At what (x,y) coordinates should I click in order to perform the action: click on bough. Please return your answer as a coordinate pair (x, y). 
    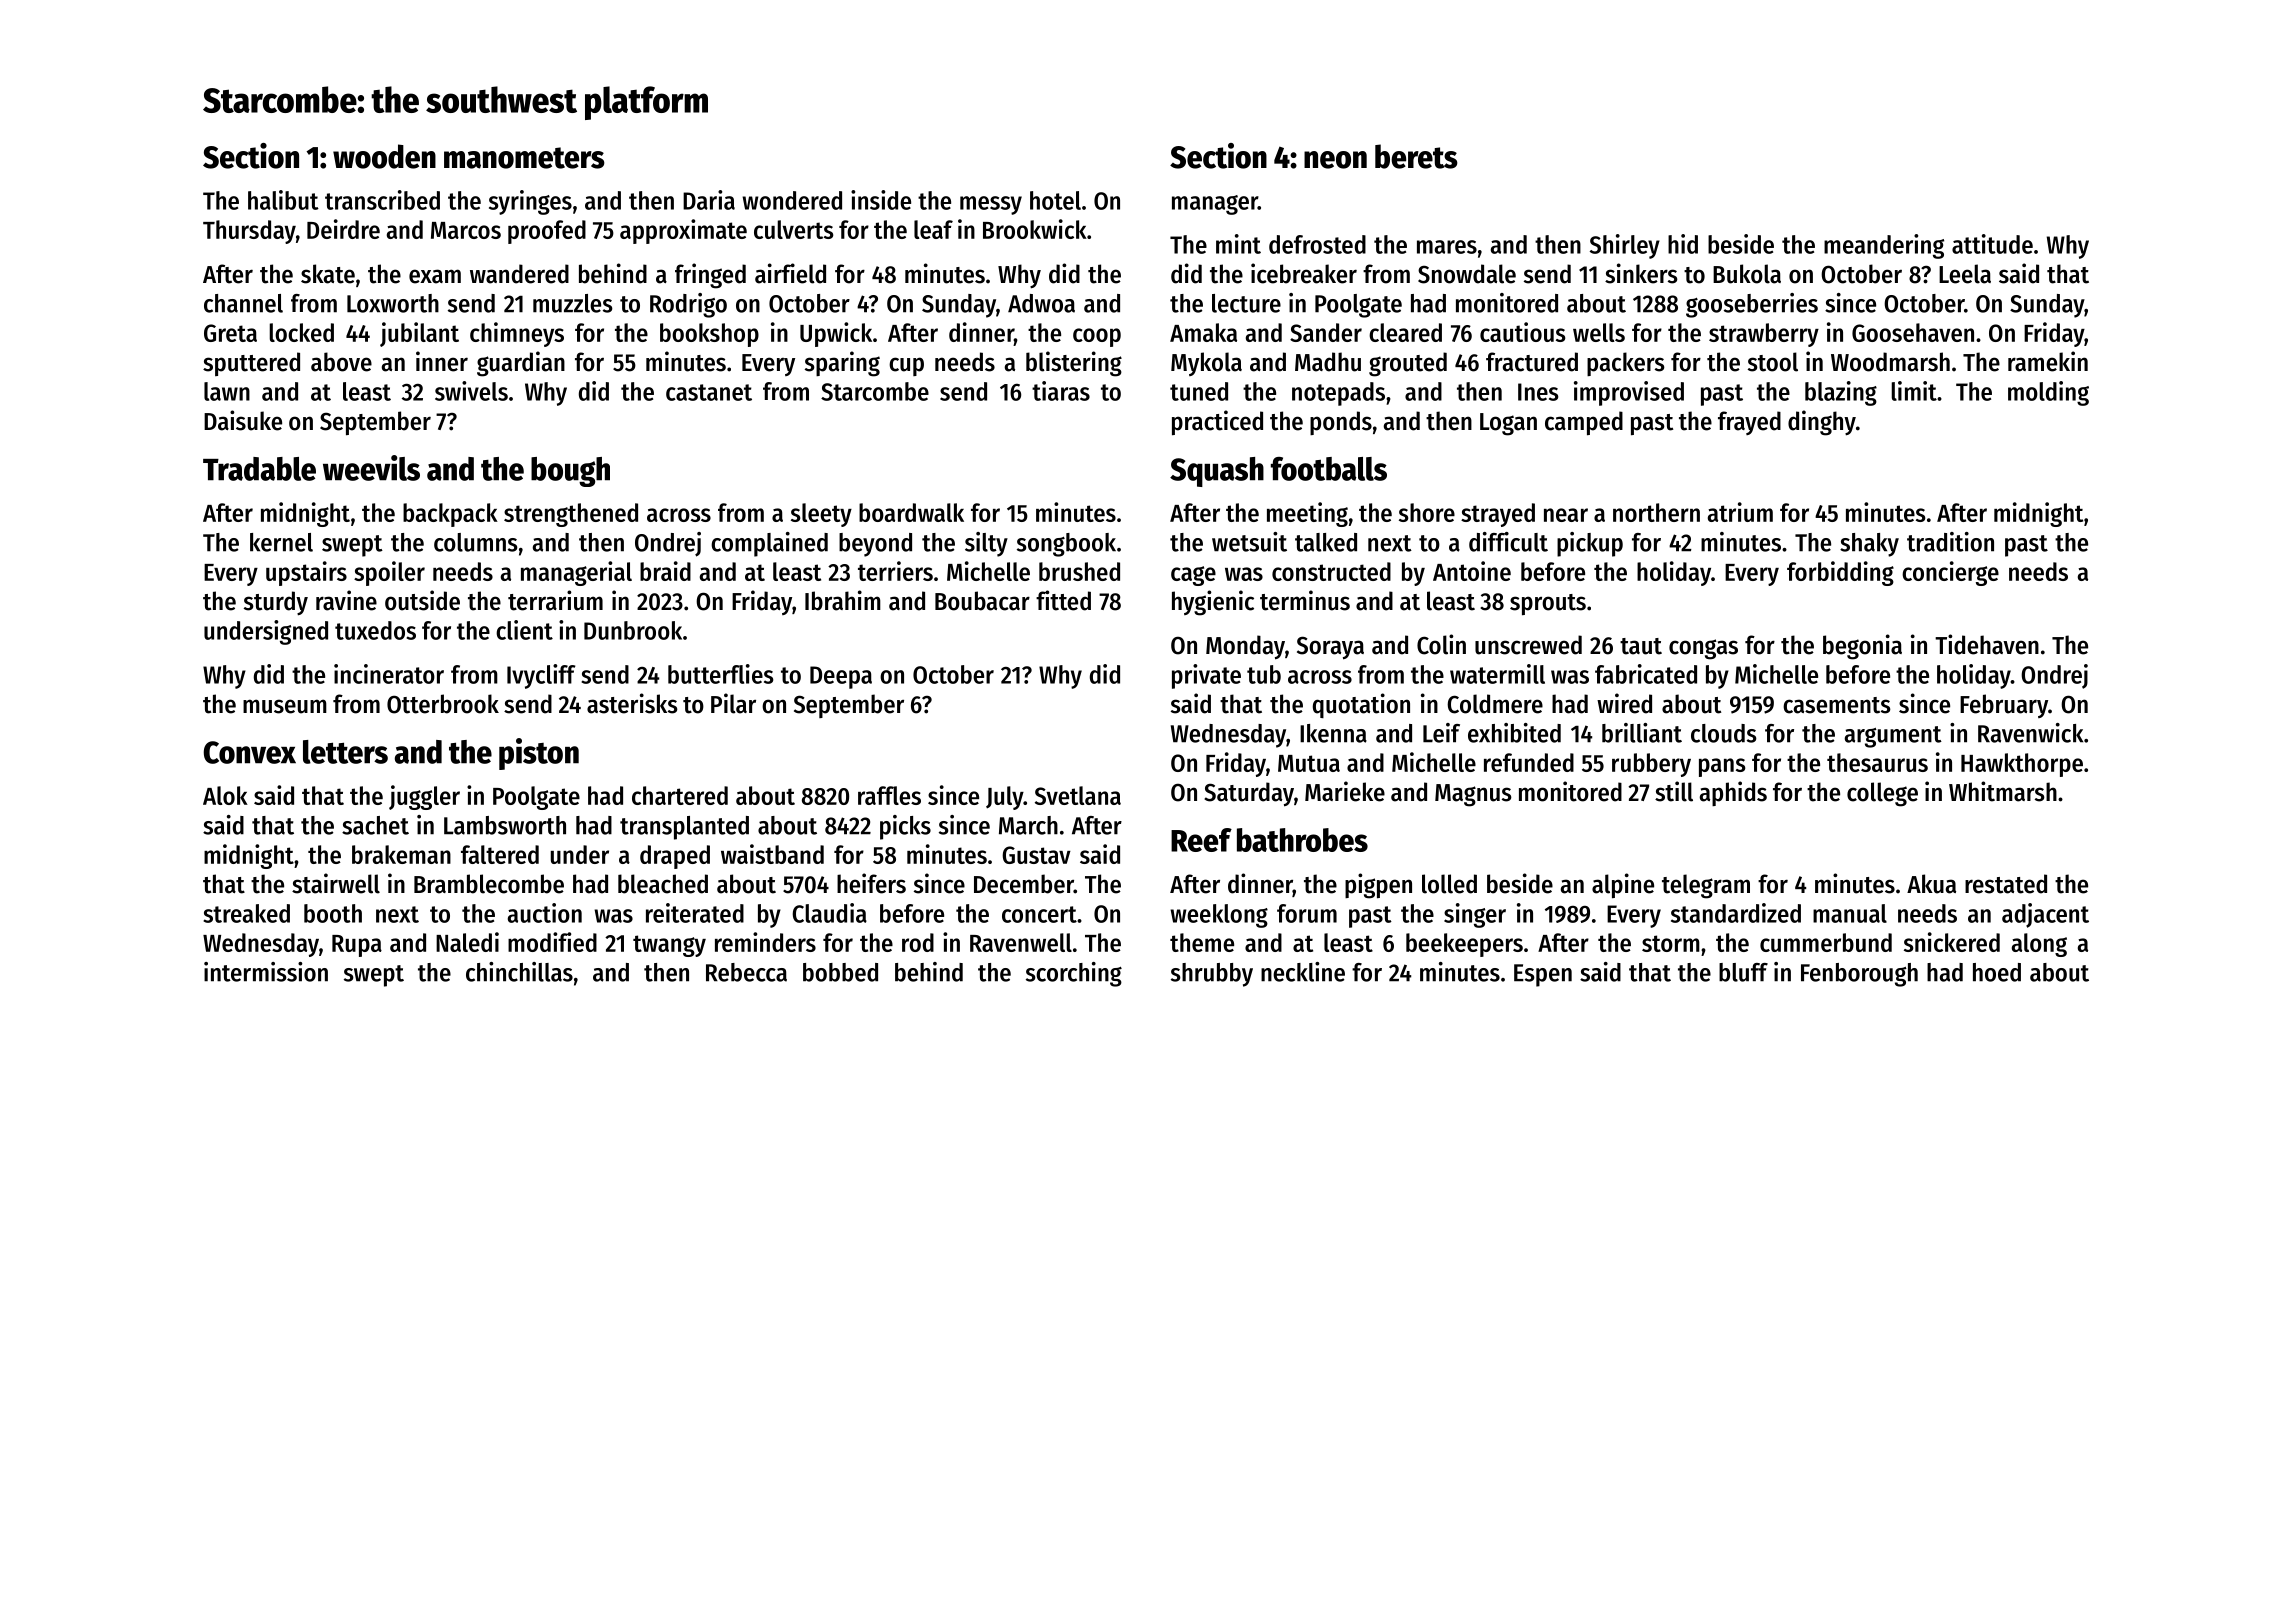
    Looking at the image, I should click on (570, 472).
